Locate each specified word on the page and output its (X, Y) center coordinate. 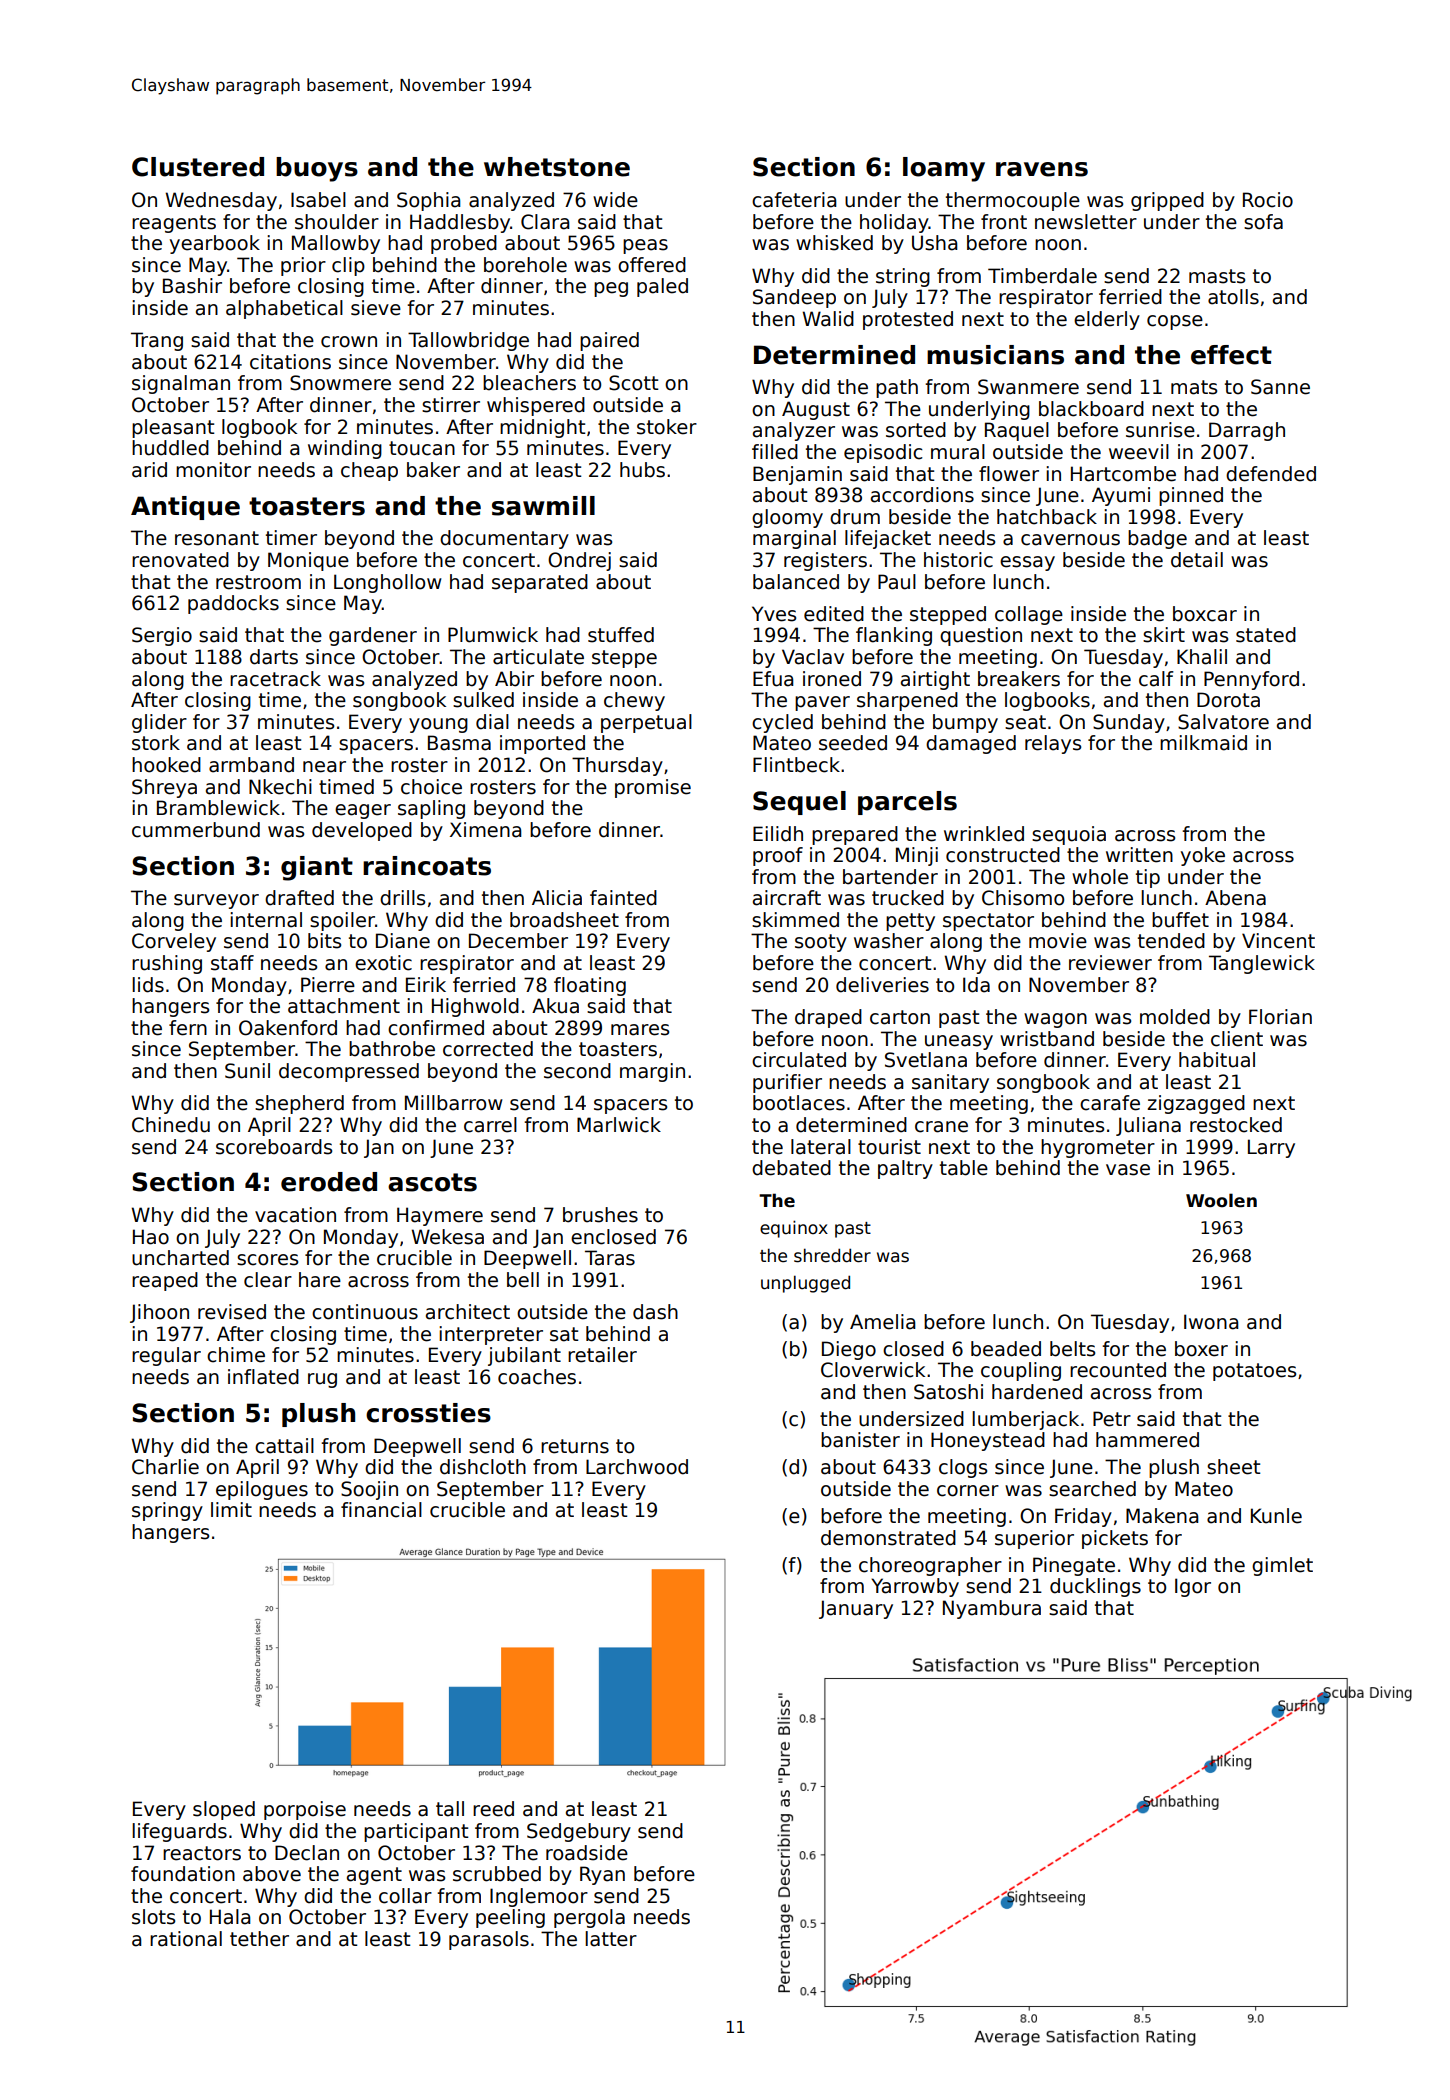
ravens (1042, 169)
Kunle (1276, 1516)
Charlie (165, 1467)
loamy (944, 169)
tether (259, 1939)
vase (1128, 1170)
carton (900, 1017)
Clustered (198, 167)
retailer (602, 1355)
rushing (167, 964)
